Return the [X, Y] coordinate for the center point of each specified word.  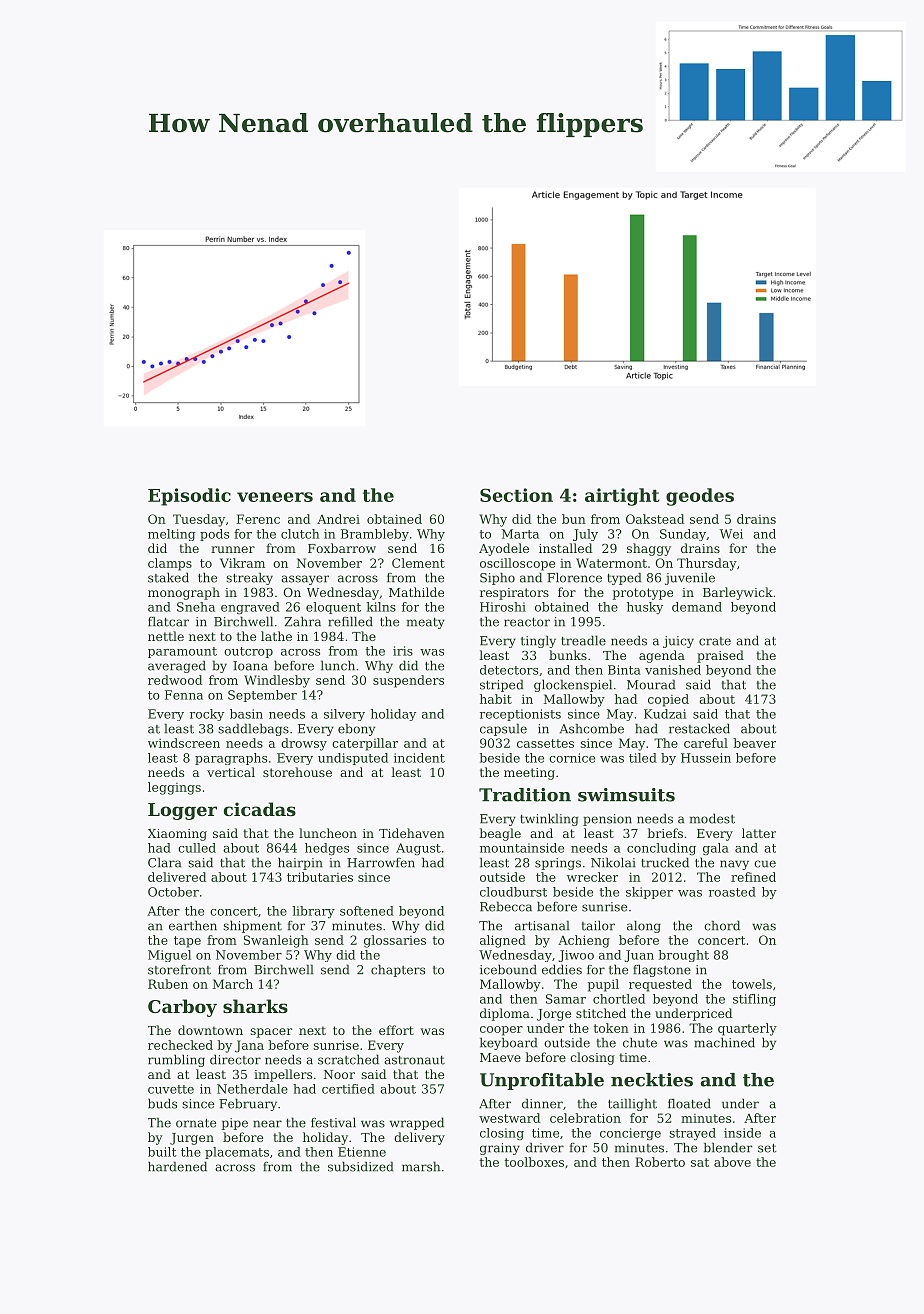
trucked [665, 862]
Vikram [242, 563]
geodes [700, 497]
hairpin [300, 863]
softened [367, 911]
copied [668, 700]
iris [403, 651]
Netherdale [252, 1089]
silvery [344, 715]
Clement [418, 563]
